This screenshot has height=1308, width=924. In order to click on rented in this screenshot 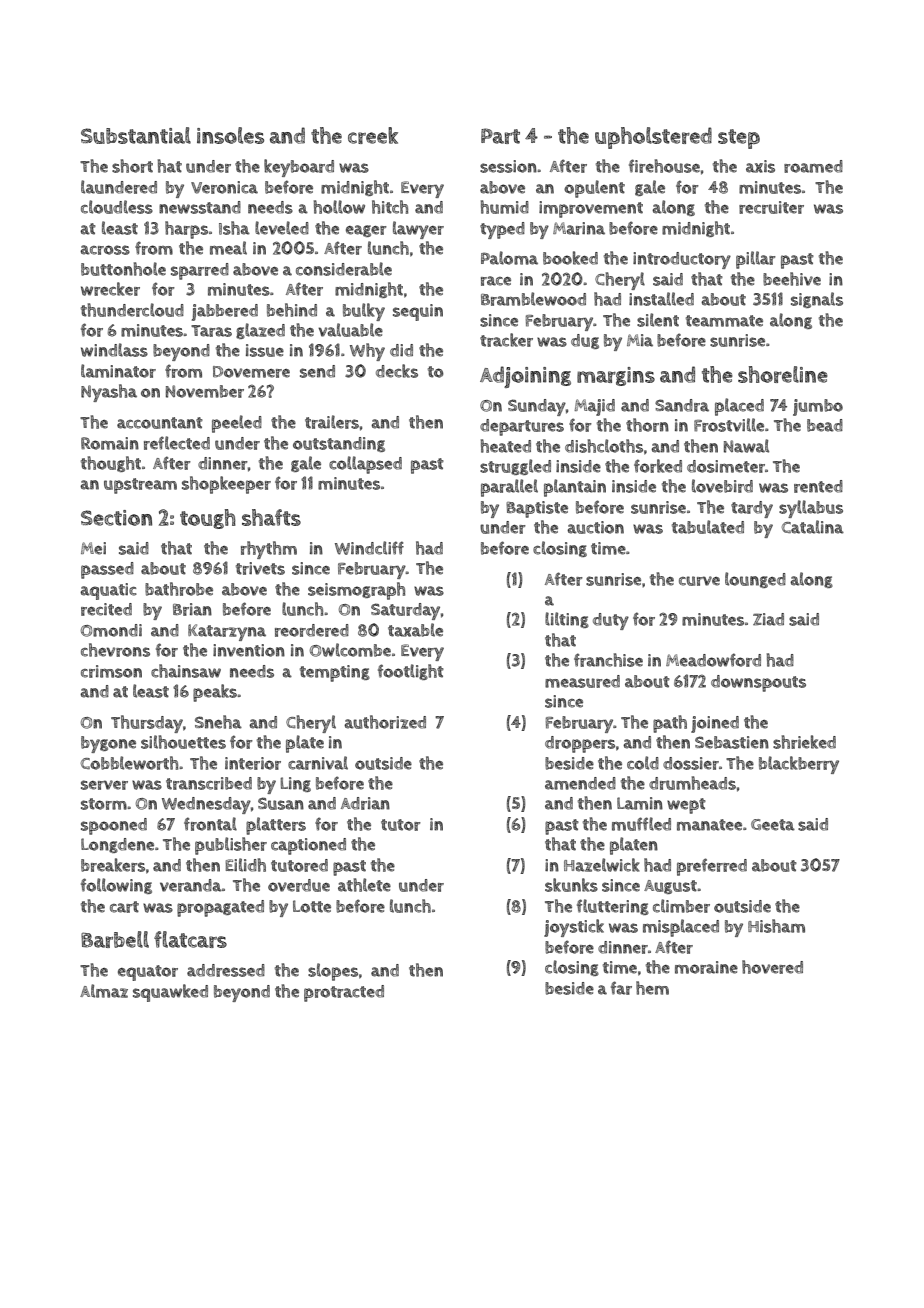, I will do `click(818, 486)`.
